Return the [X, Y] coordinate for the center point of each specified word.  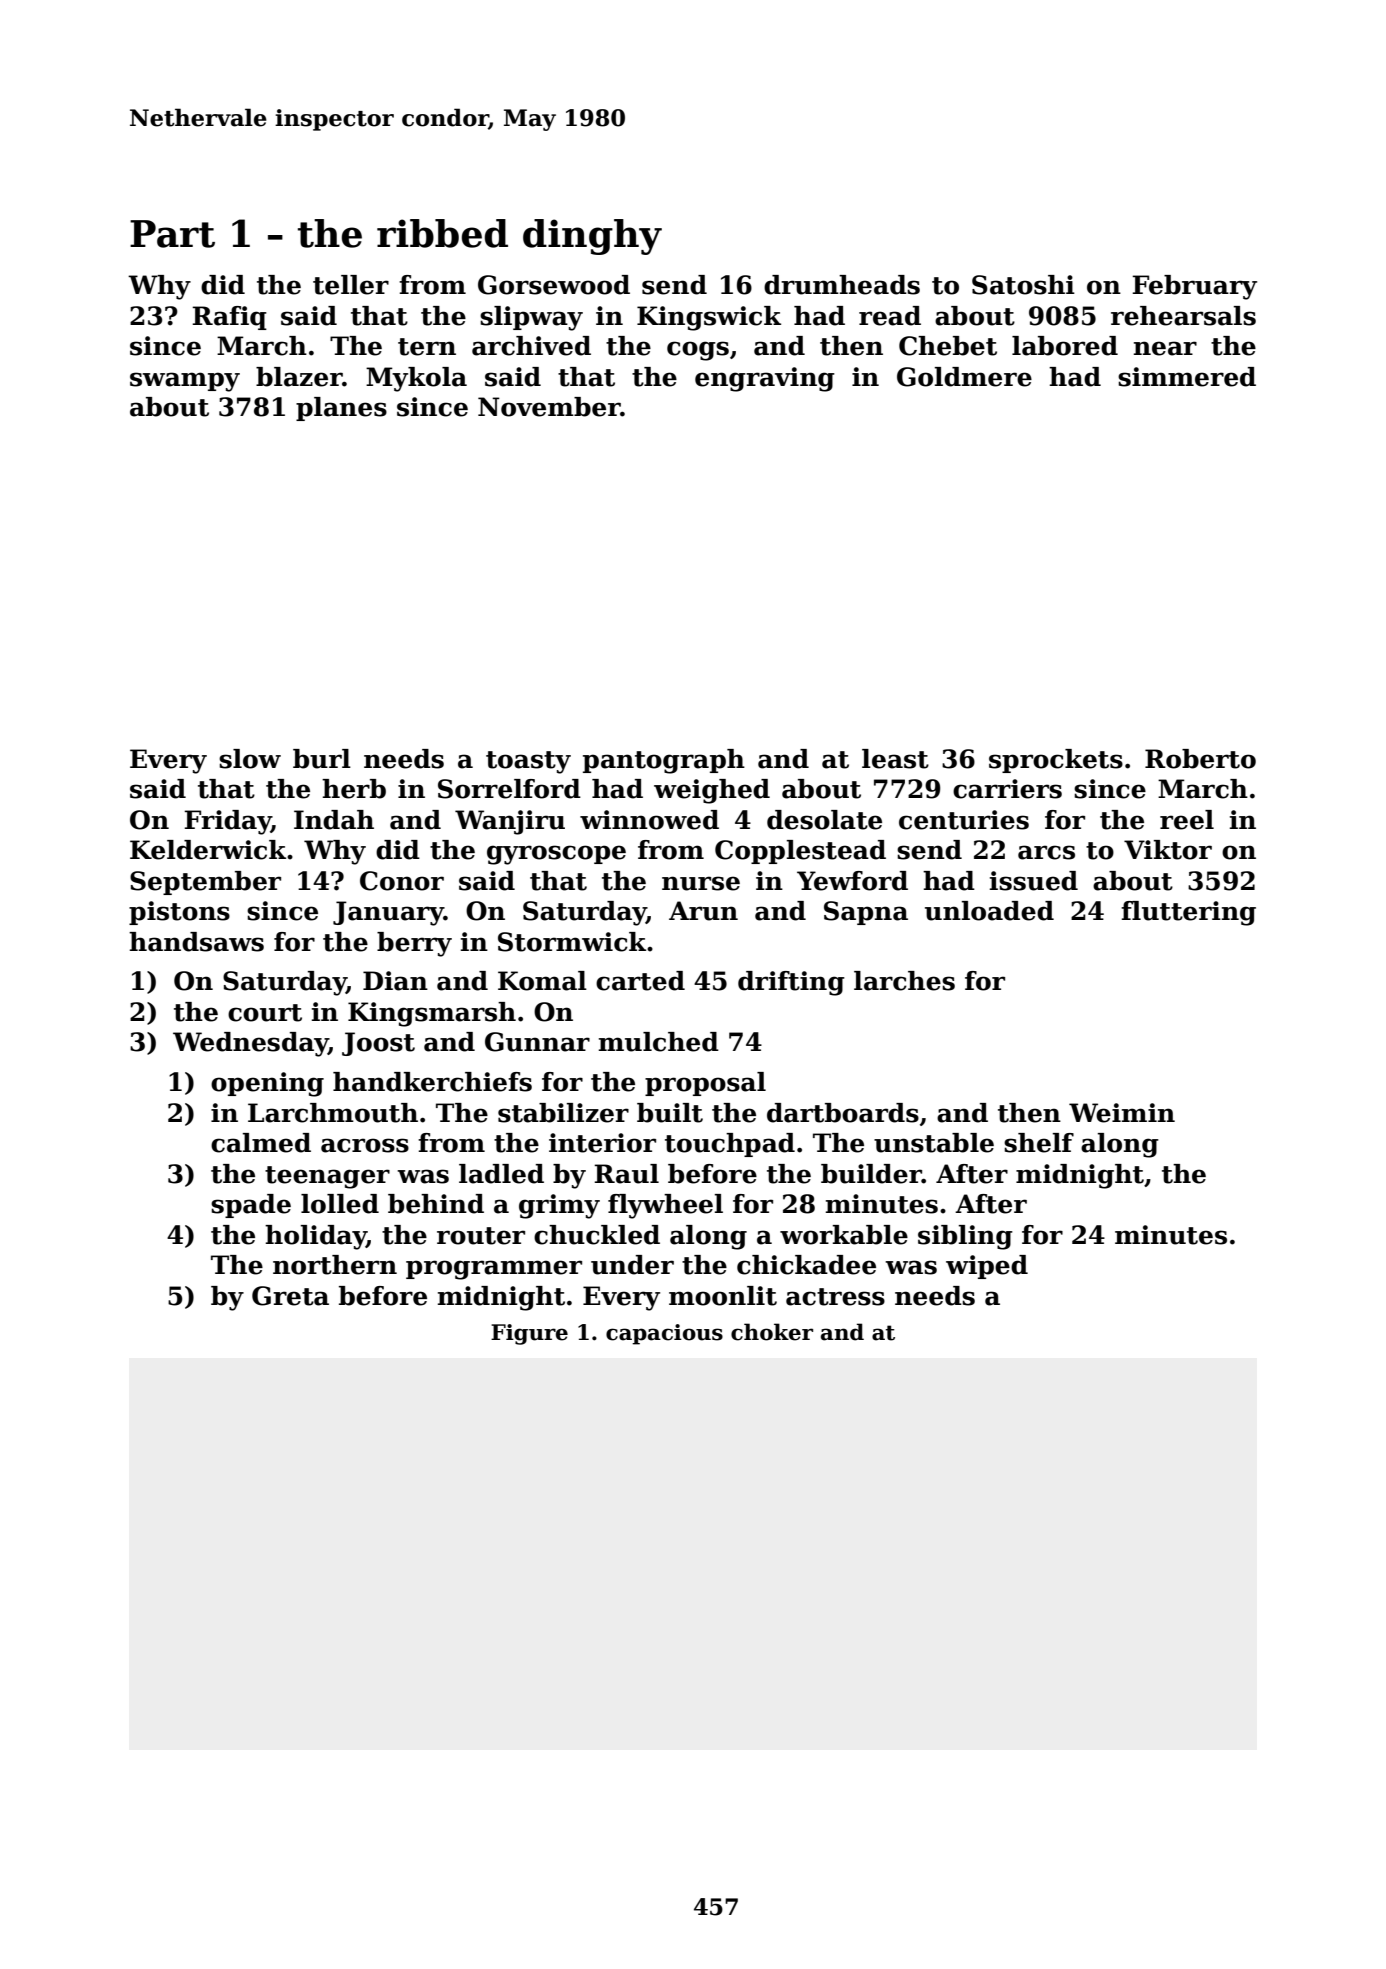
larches [904, 981]
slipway [531, 318]
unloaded [989, 911]
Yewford [852, 881]
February [1194, 287]
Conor [402, 881]
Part [172, 234]
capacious [664, 1334]
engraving [765, 379]
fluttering [1188, 913]
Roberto [1200, 759]
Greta [290, 1296]
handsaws [196, 942]
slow [250, 759]
